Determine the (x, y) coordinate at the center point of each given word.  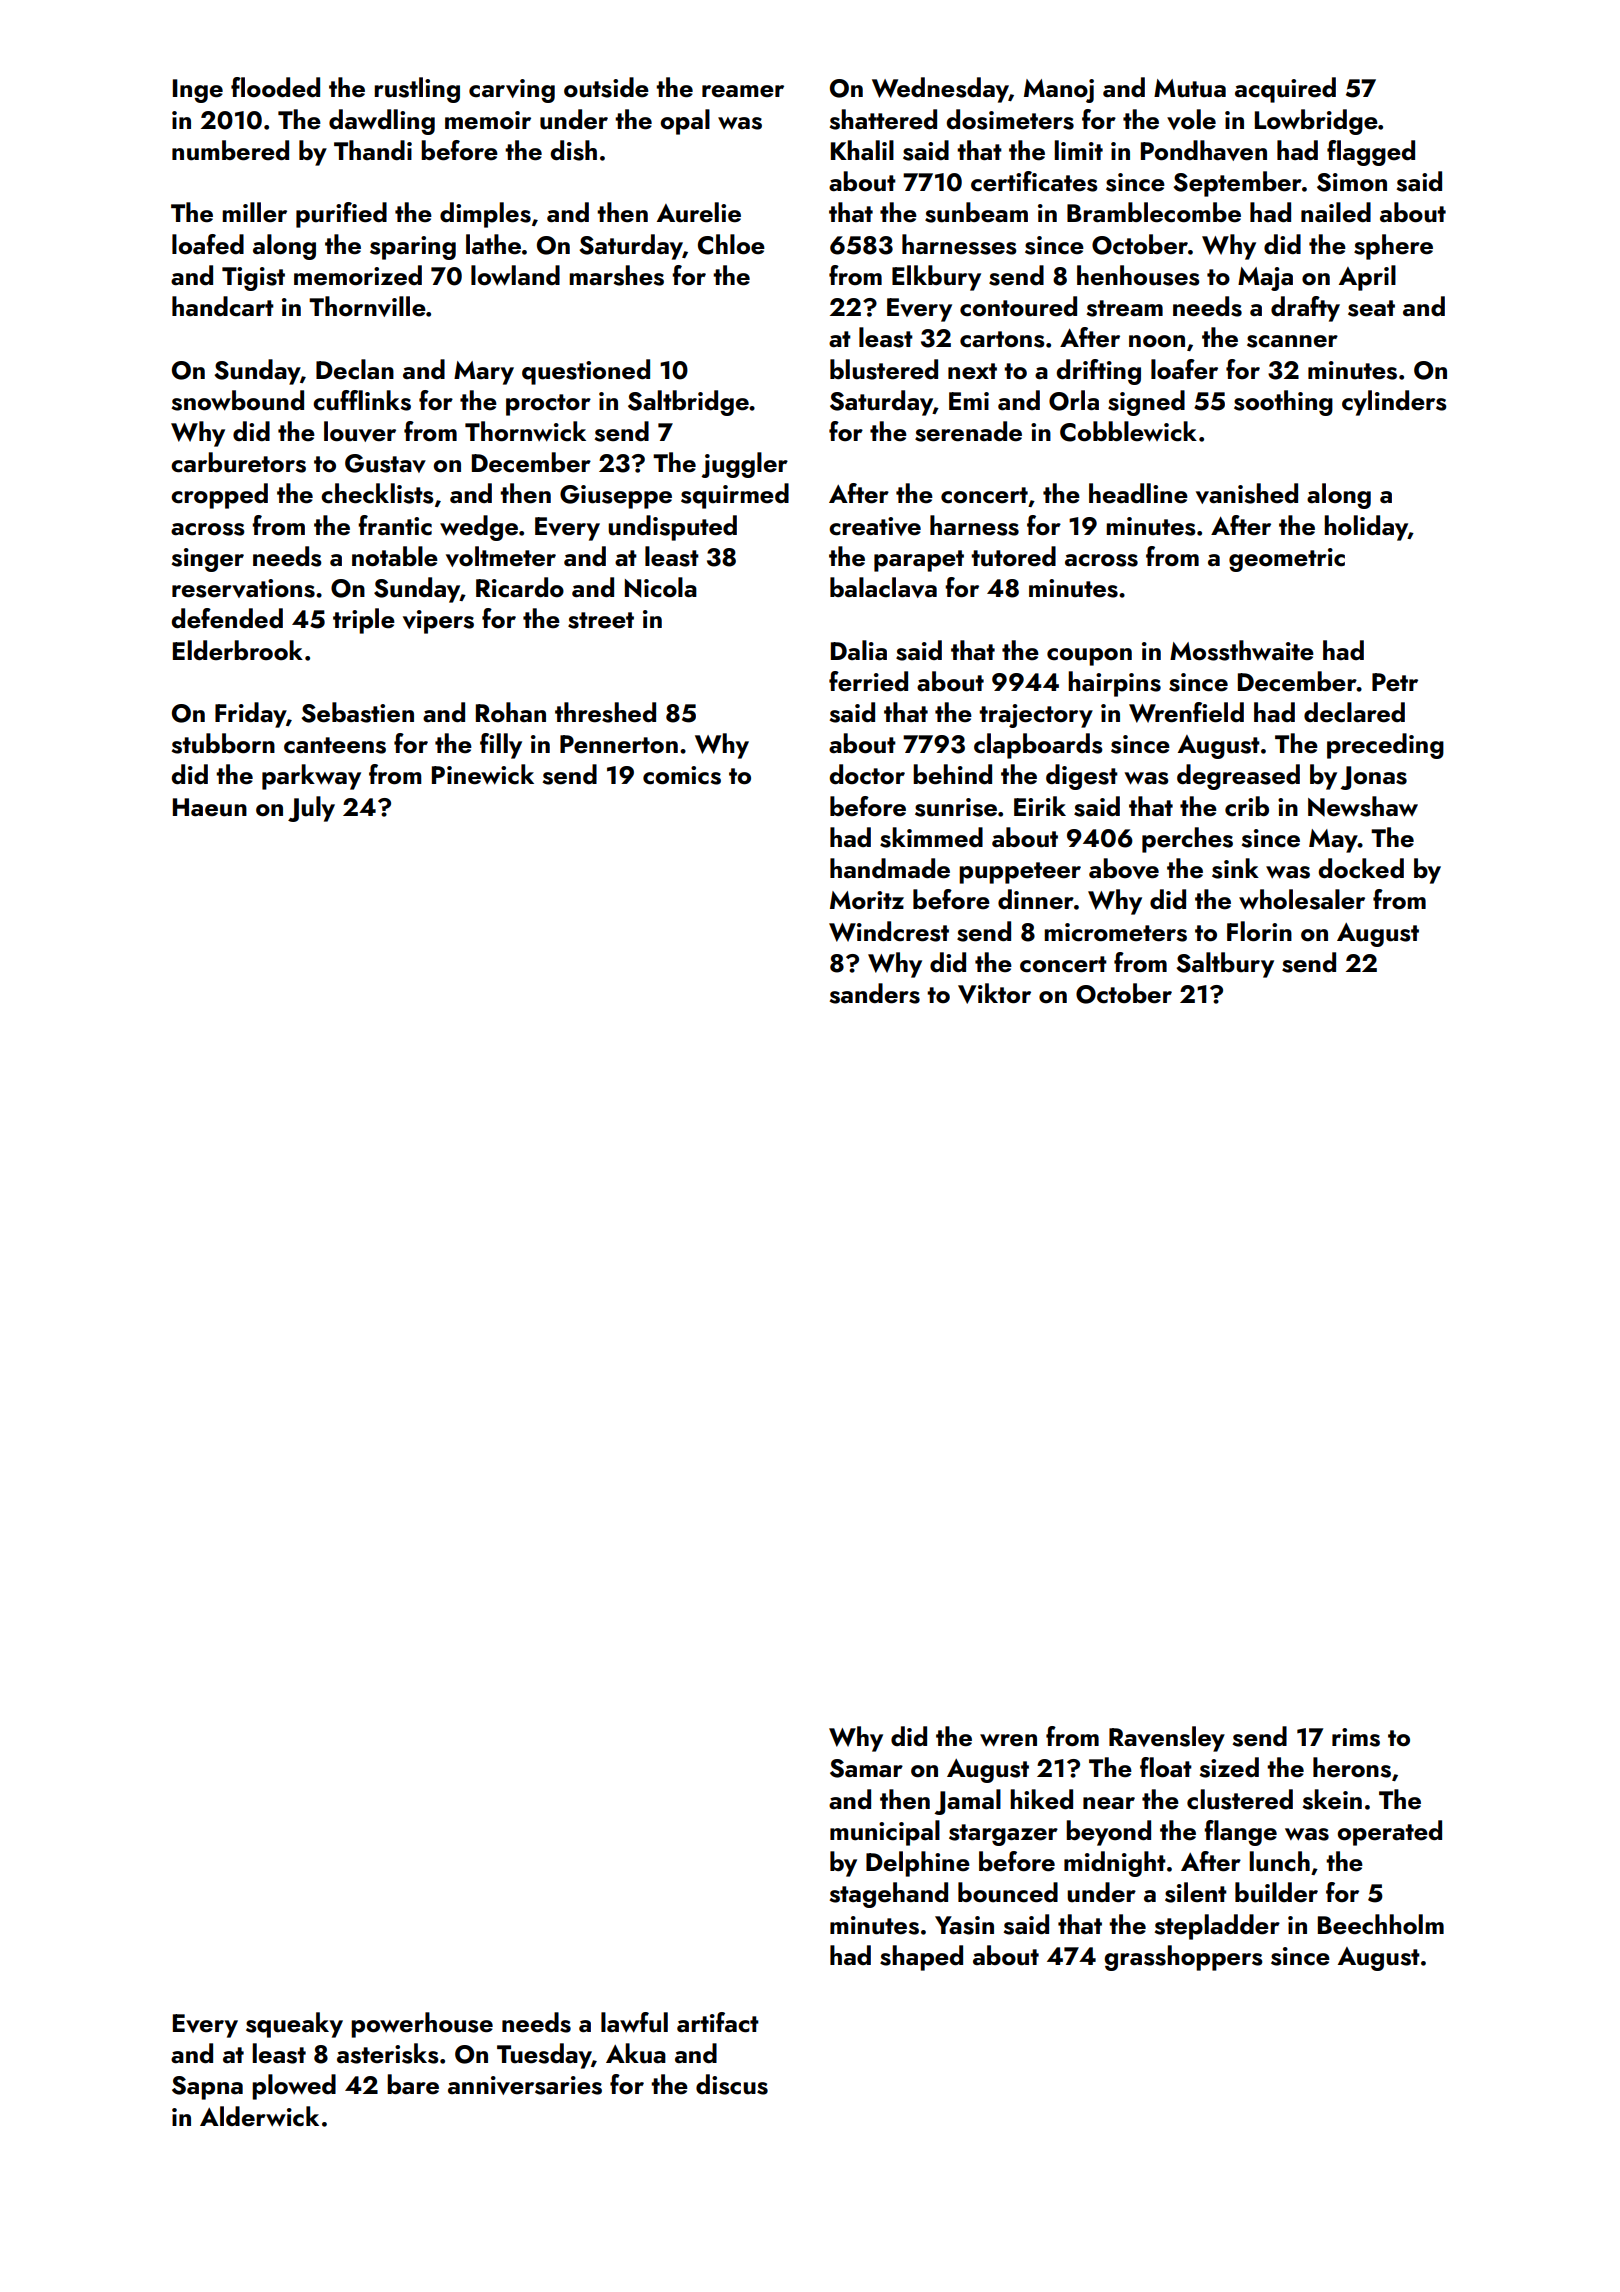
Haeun (210, 807)
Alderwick (259, 2116)
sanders (874, 993)
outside (606, 87)
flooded (275, 87)
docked (1361, 868)
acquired (1285, 90)
